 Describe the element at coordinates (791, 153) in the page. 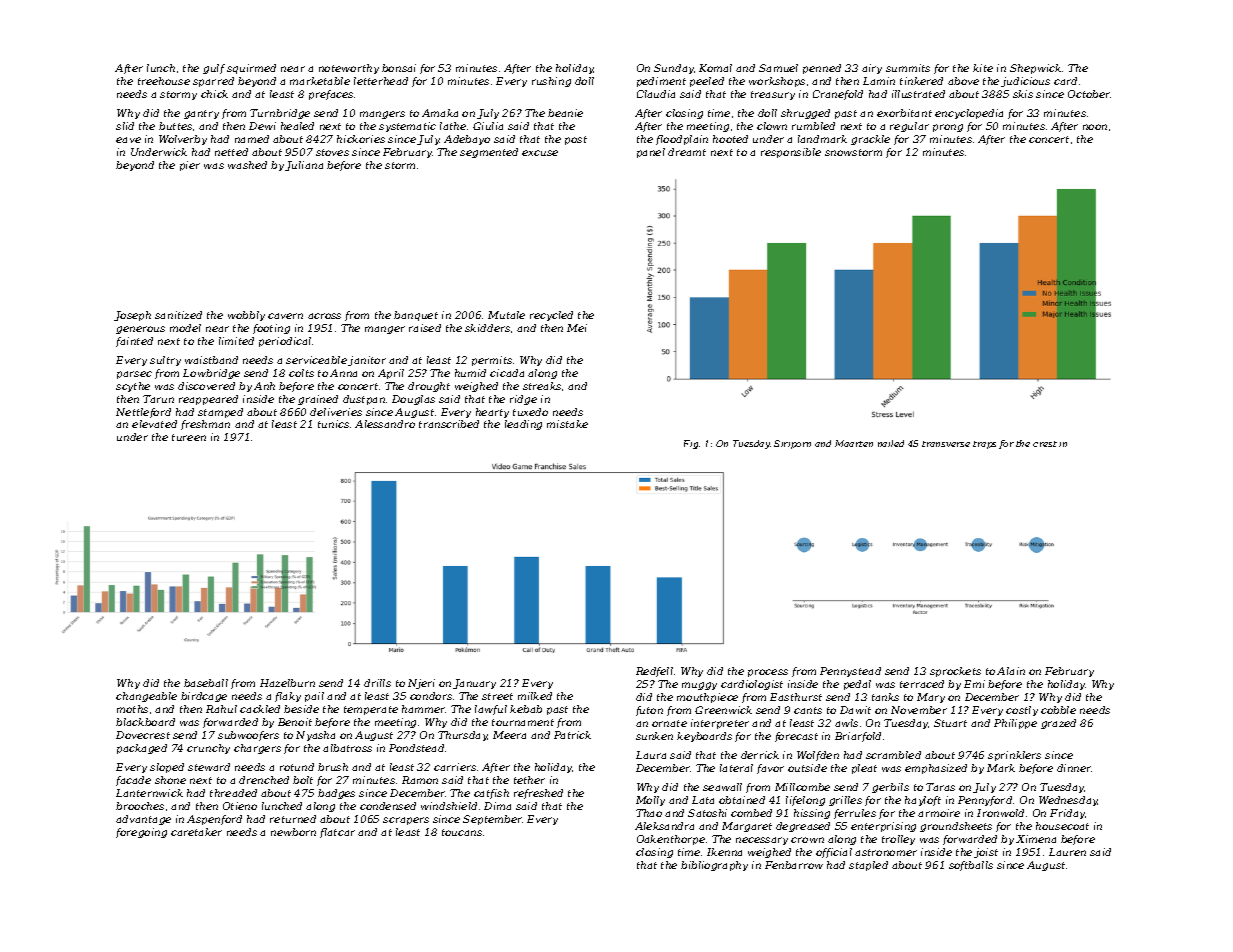

I see `responsible` at that location.
